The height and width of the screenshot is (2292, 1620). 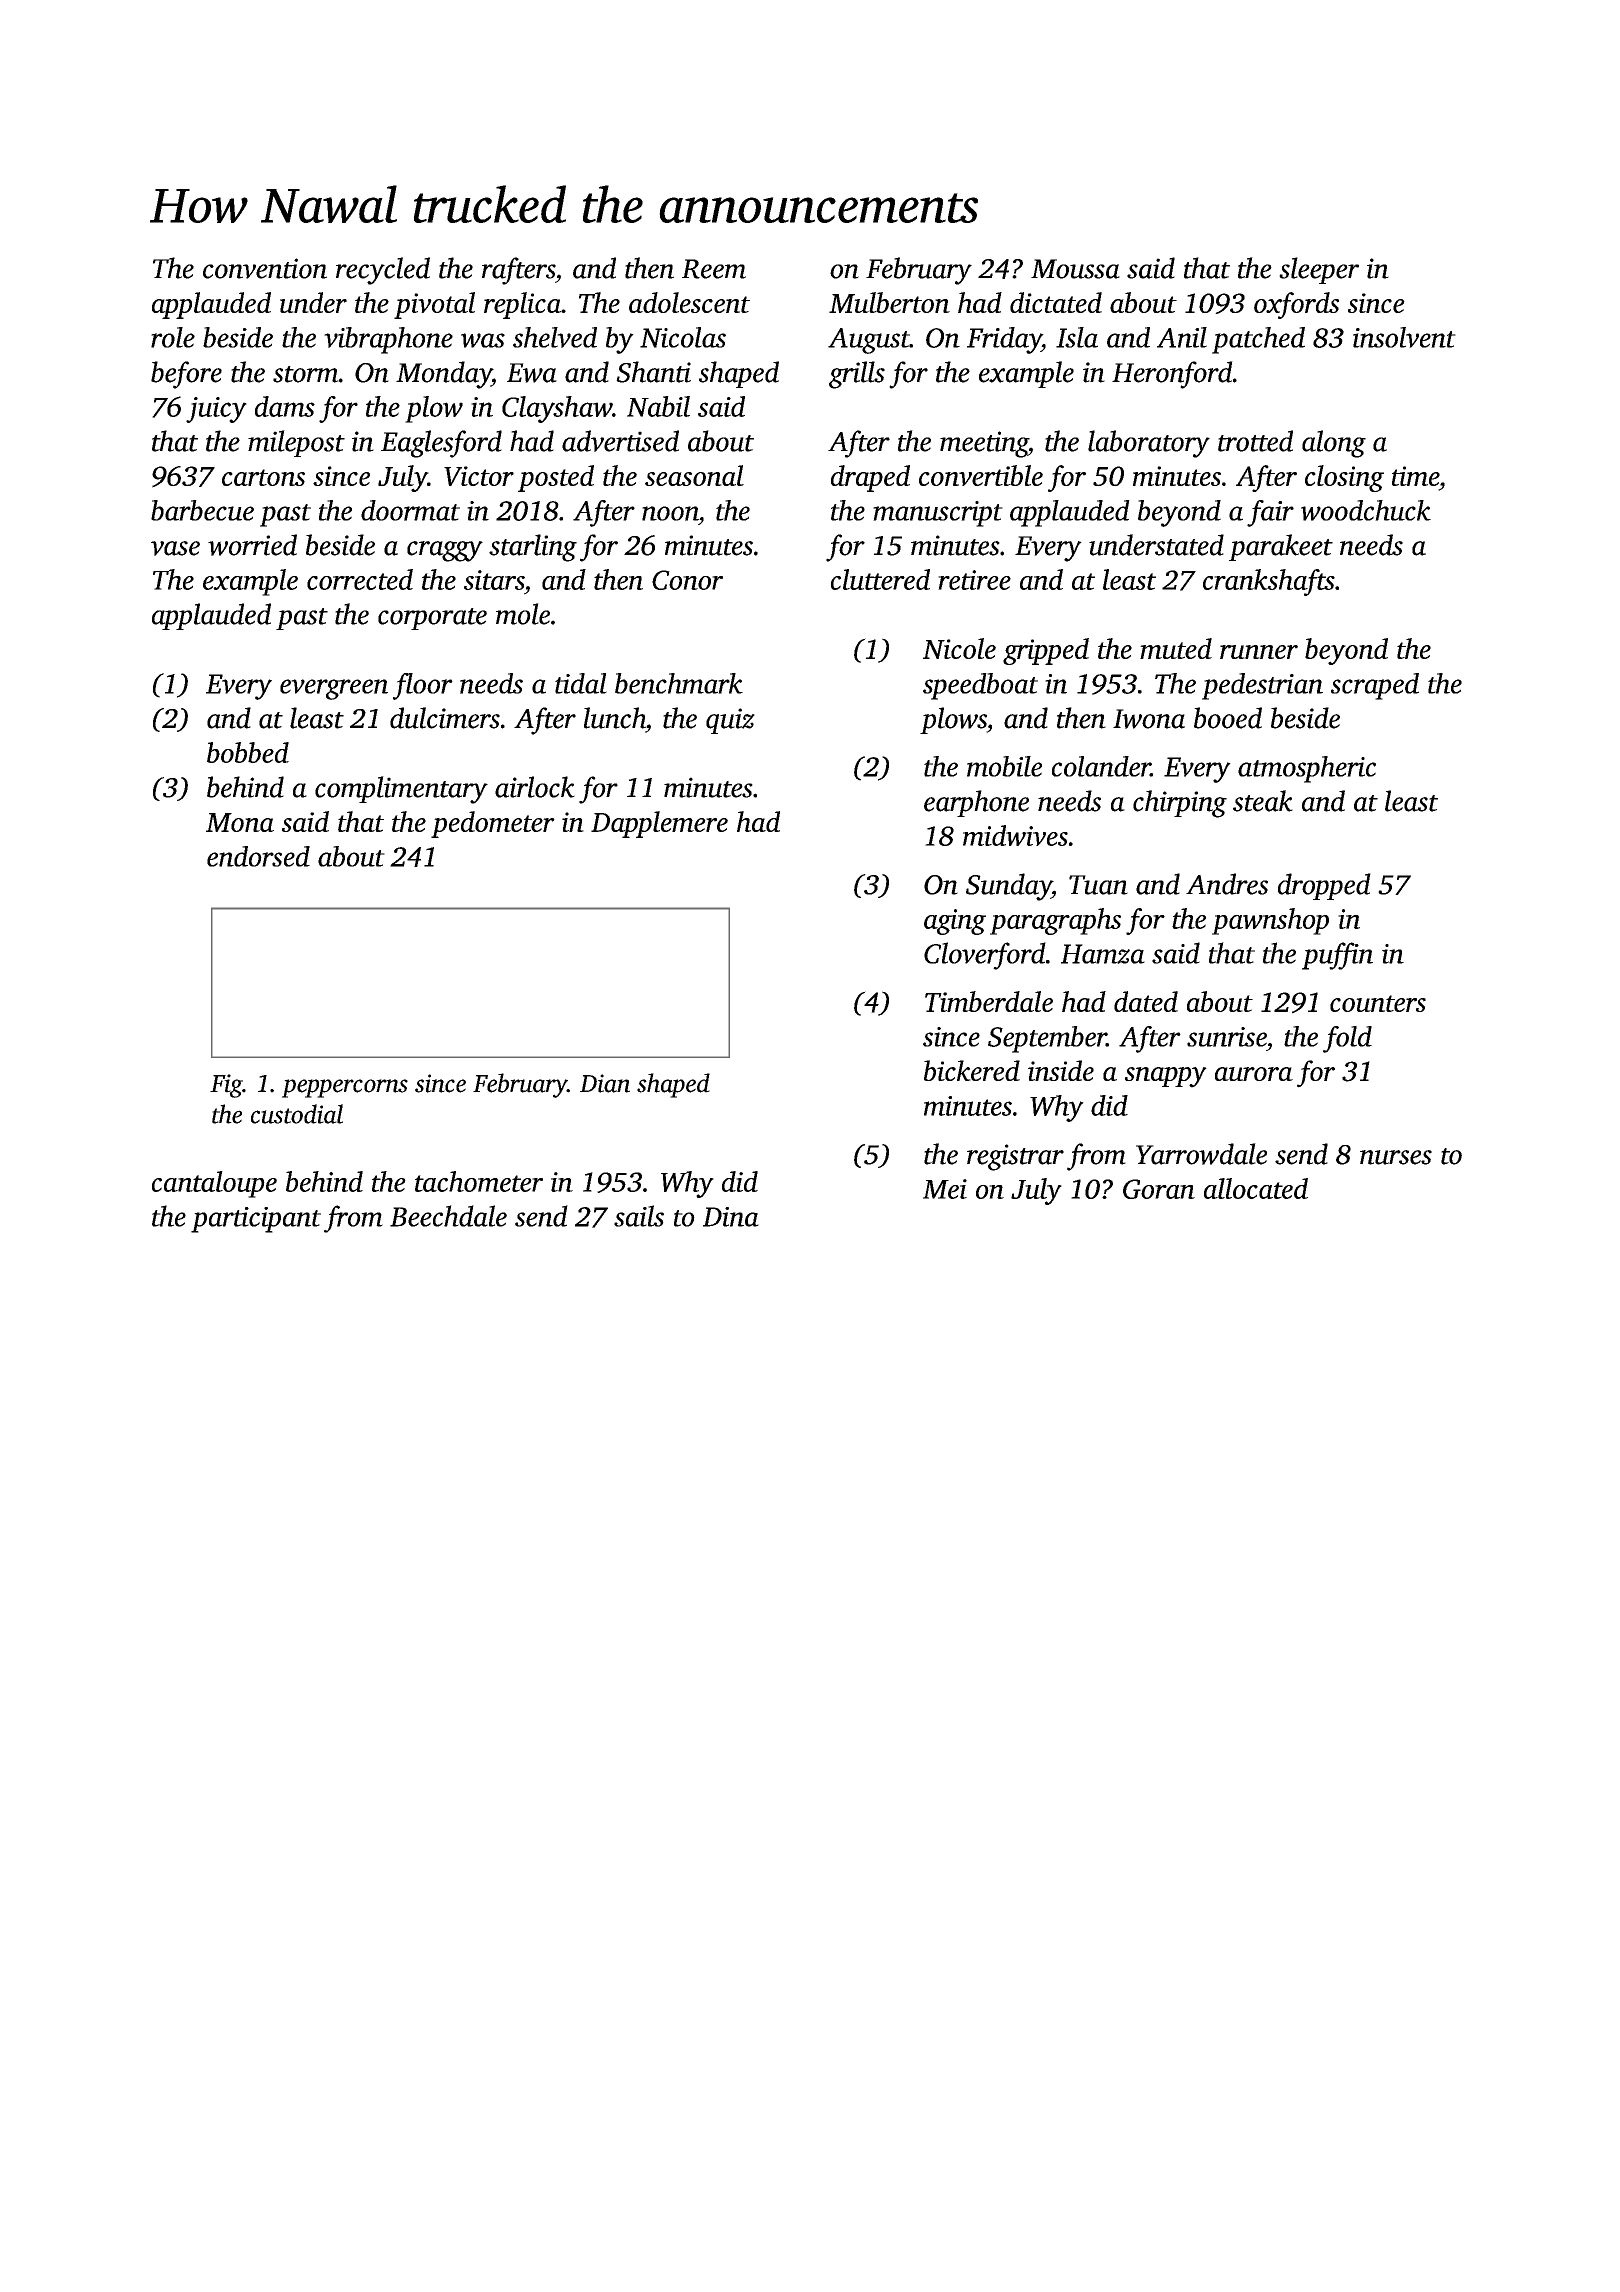 I want to click on worried, so click(x=252, y=545).
